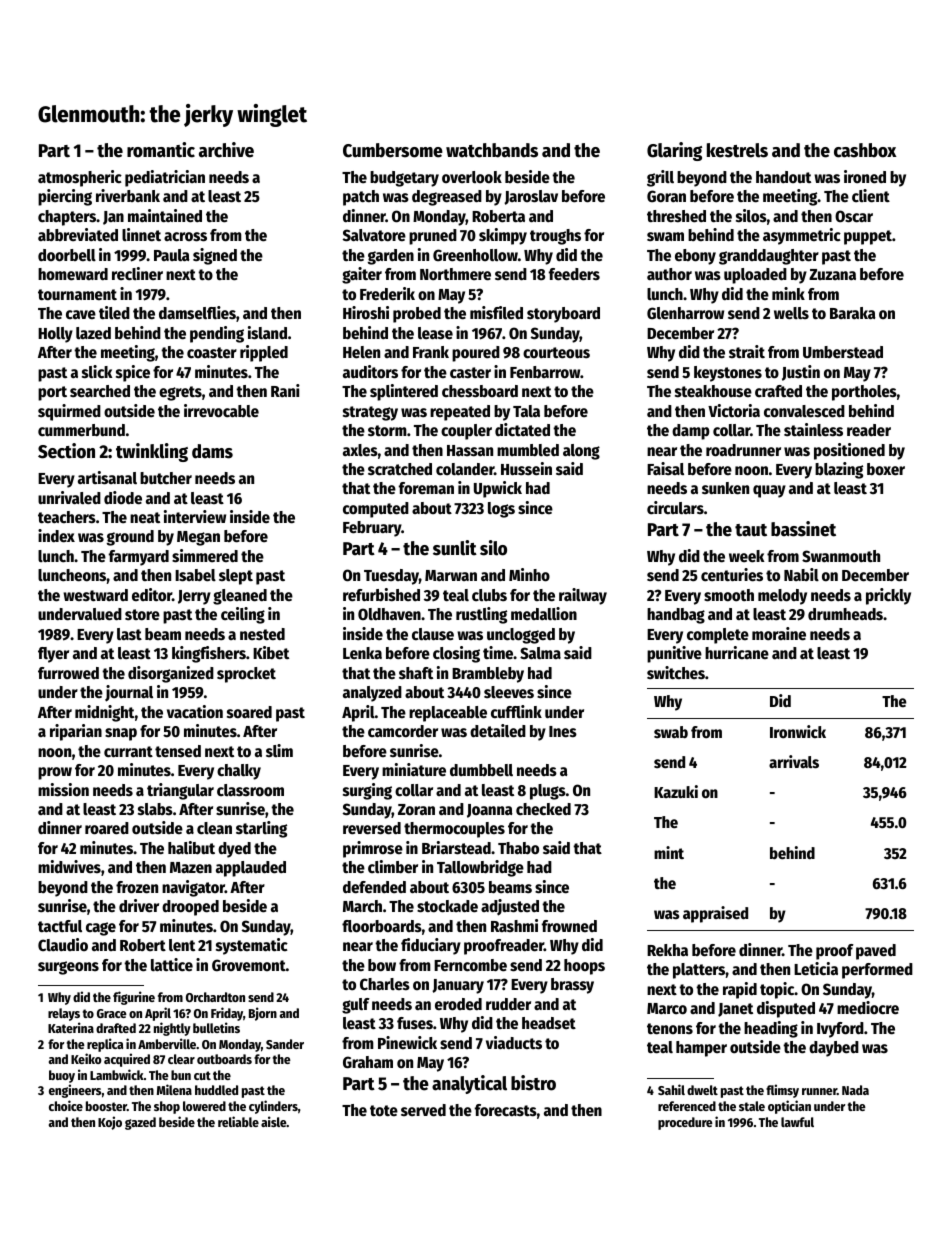  I want to click on prickly, so click(888, 596).
